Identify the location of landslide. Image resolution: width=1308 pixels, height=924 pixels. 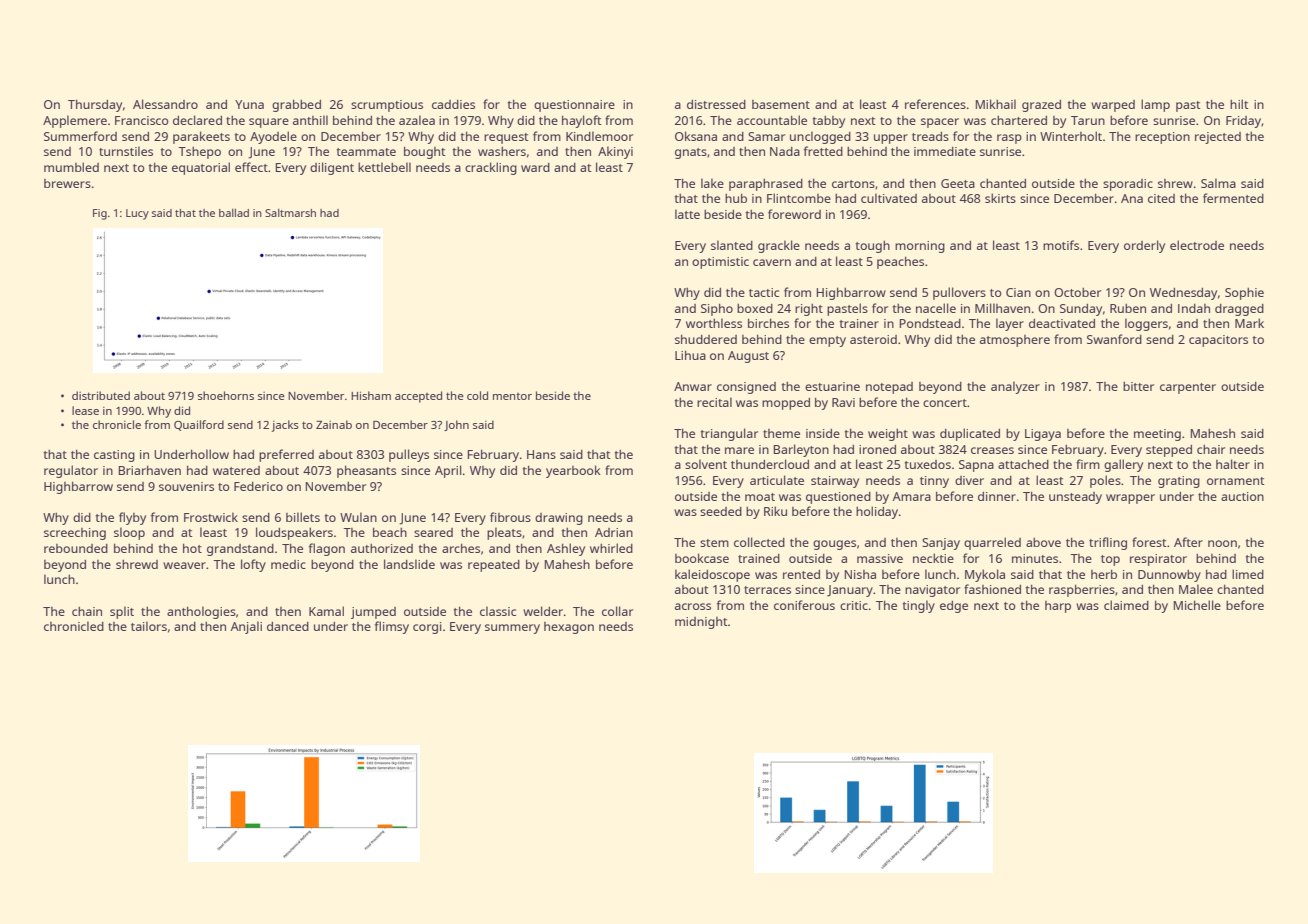
(409, 564).
